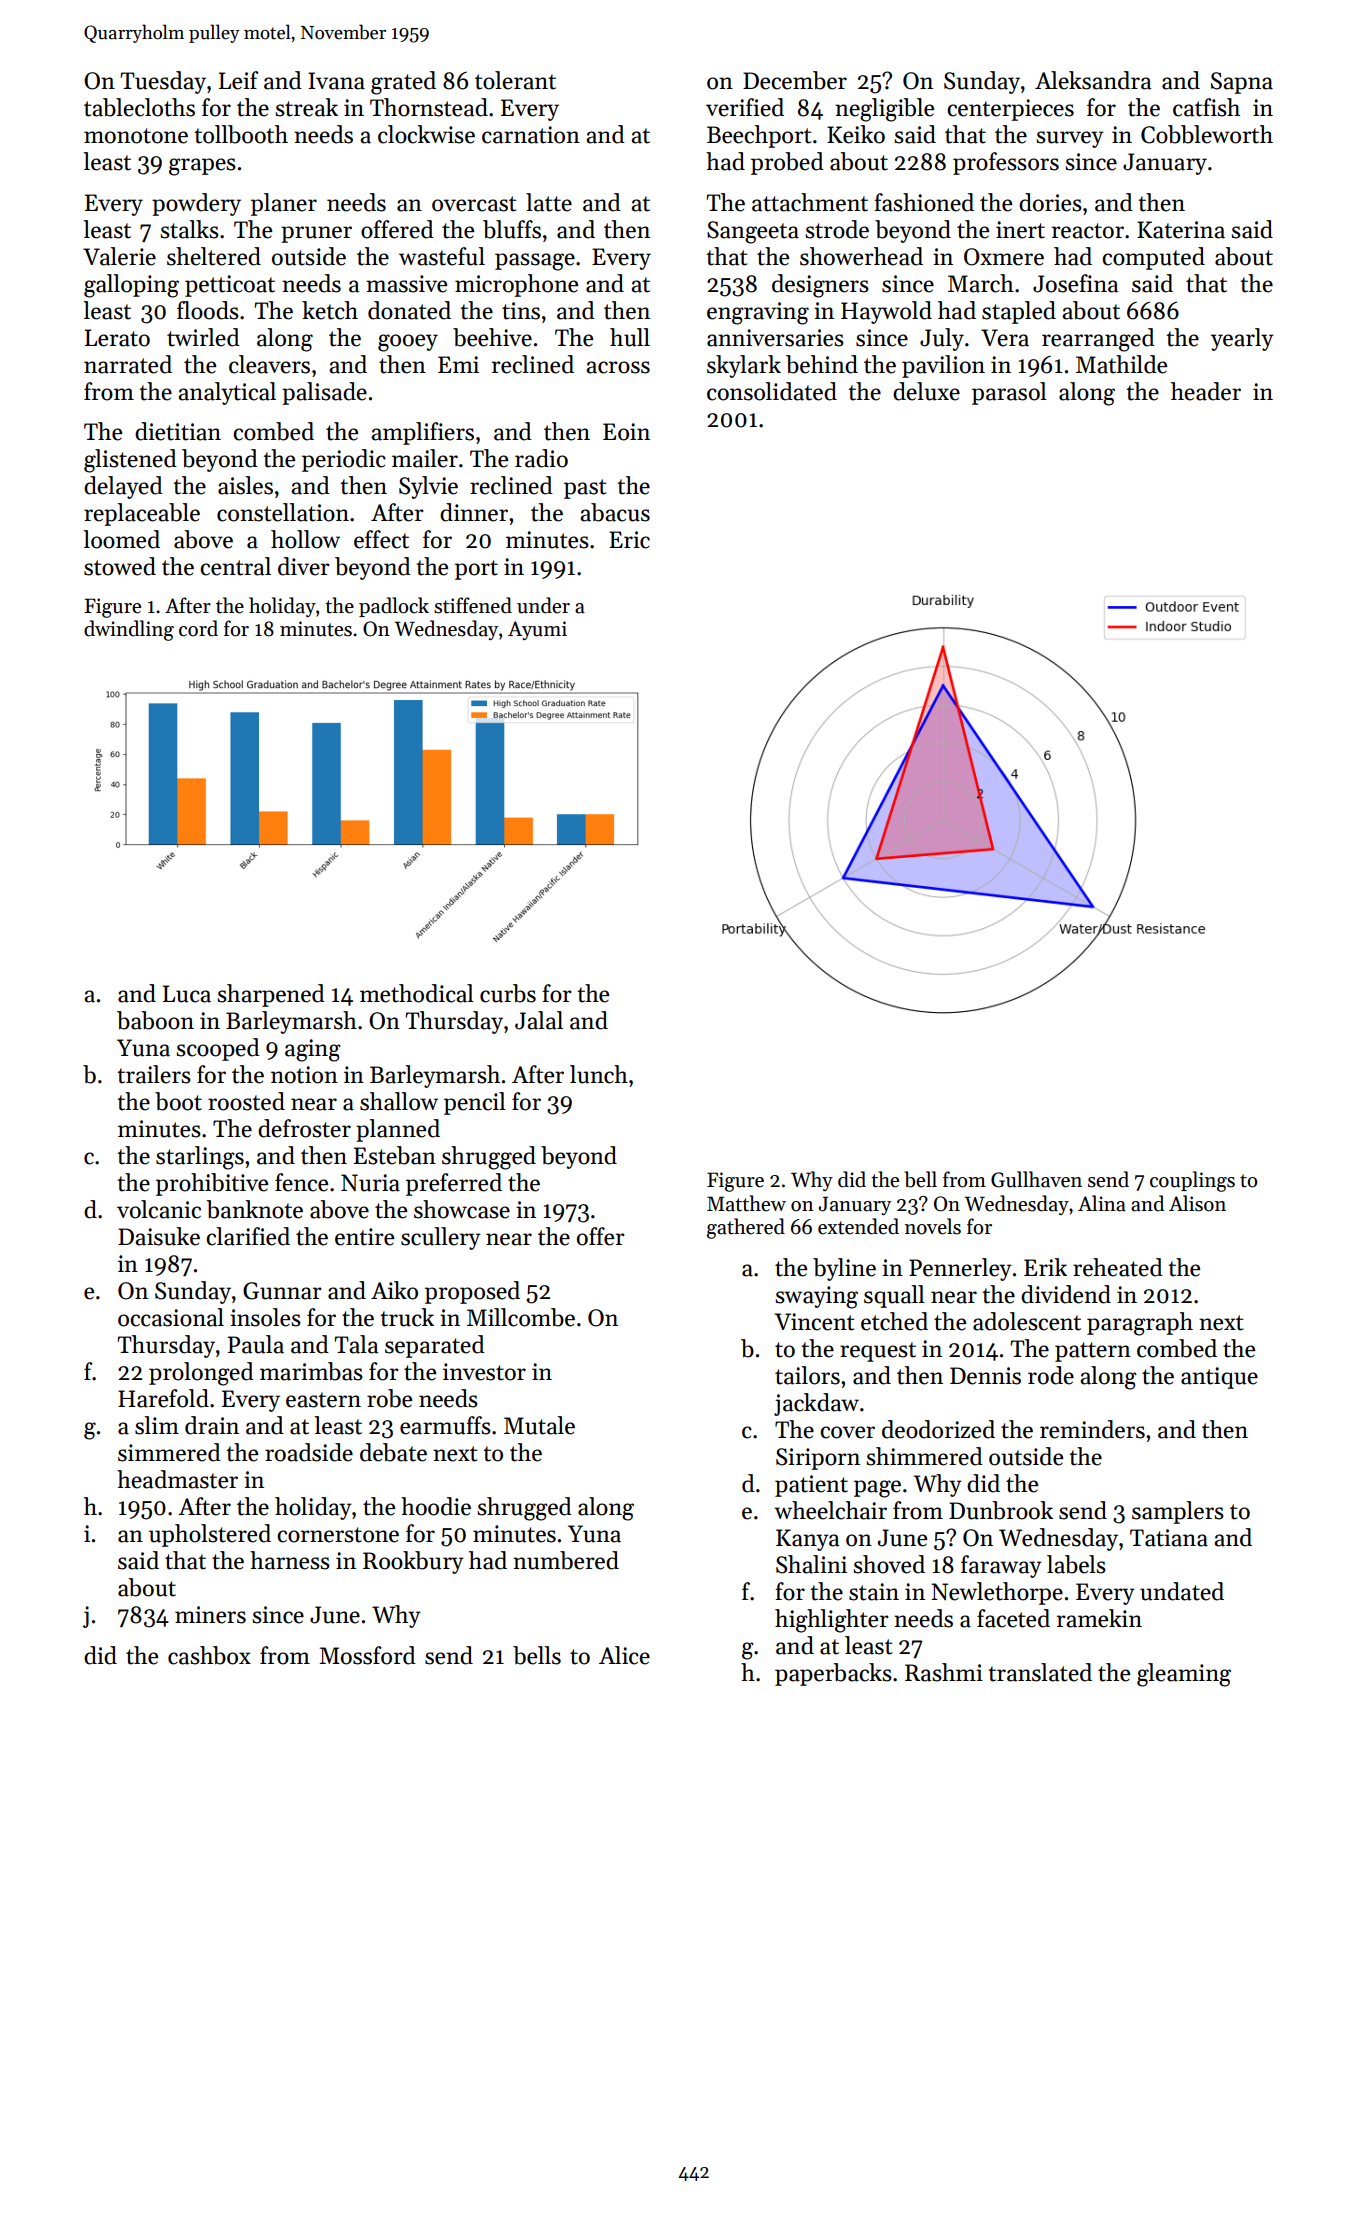 This image has width=1357, height=2236. What do you see at coordinates (1093, 80) in the image?
I see `Aleksandra` at bounding box center [1093, 80].
